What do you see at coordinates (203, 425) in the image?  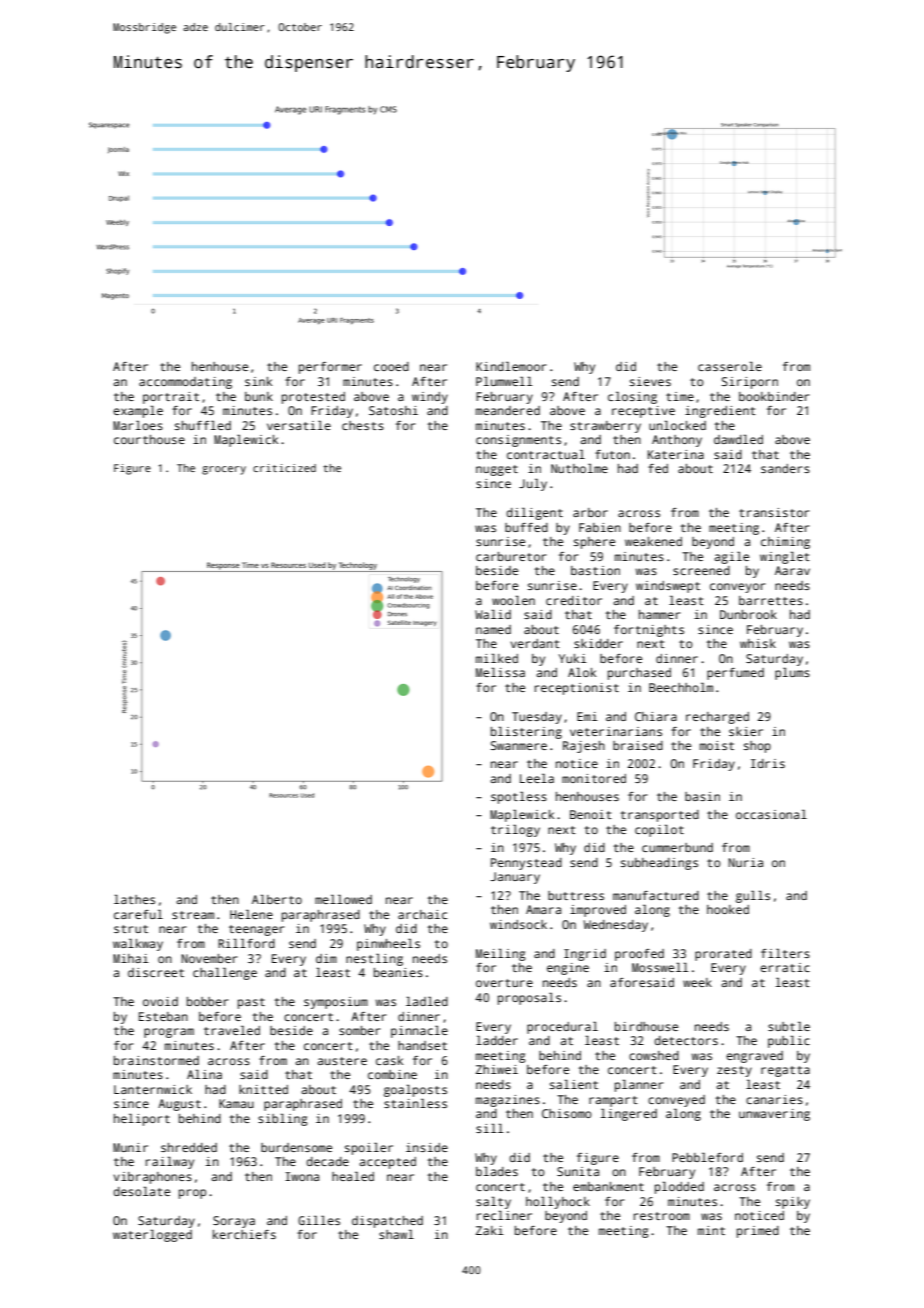 I see `shuffled` at bounding box center [203, 425].
